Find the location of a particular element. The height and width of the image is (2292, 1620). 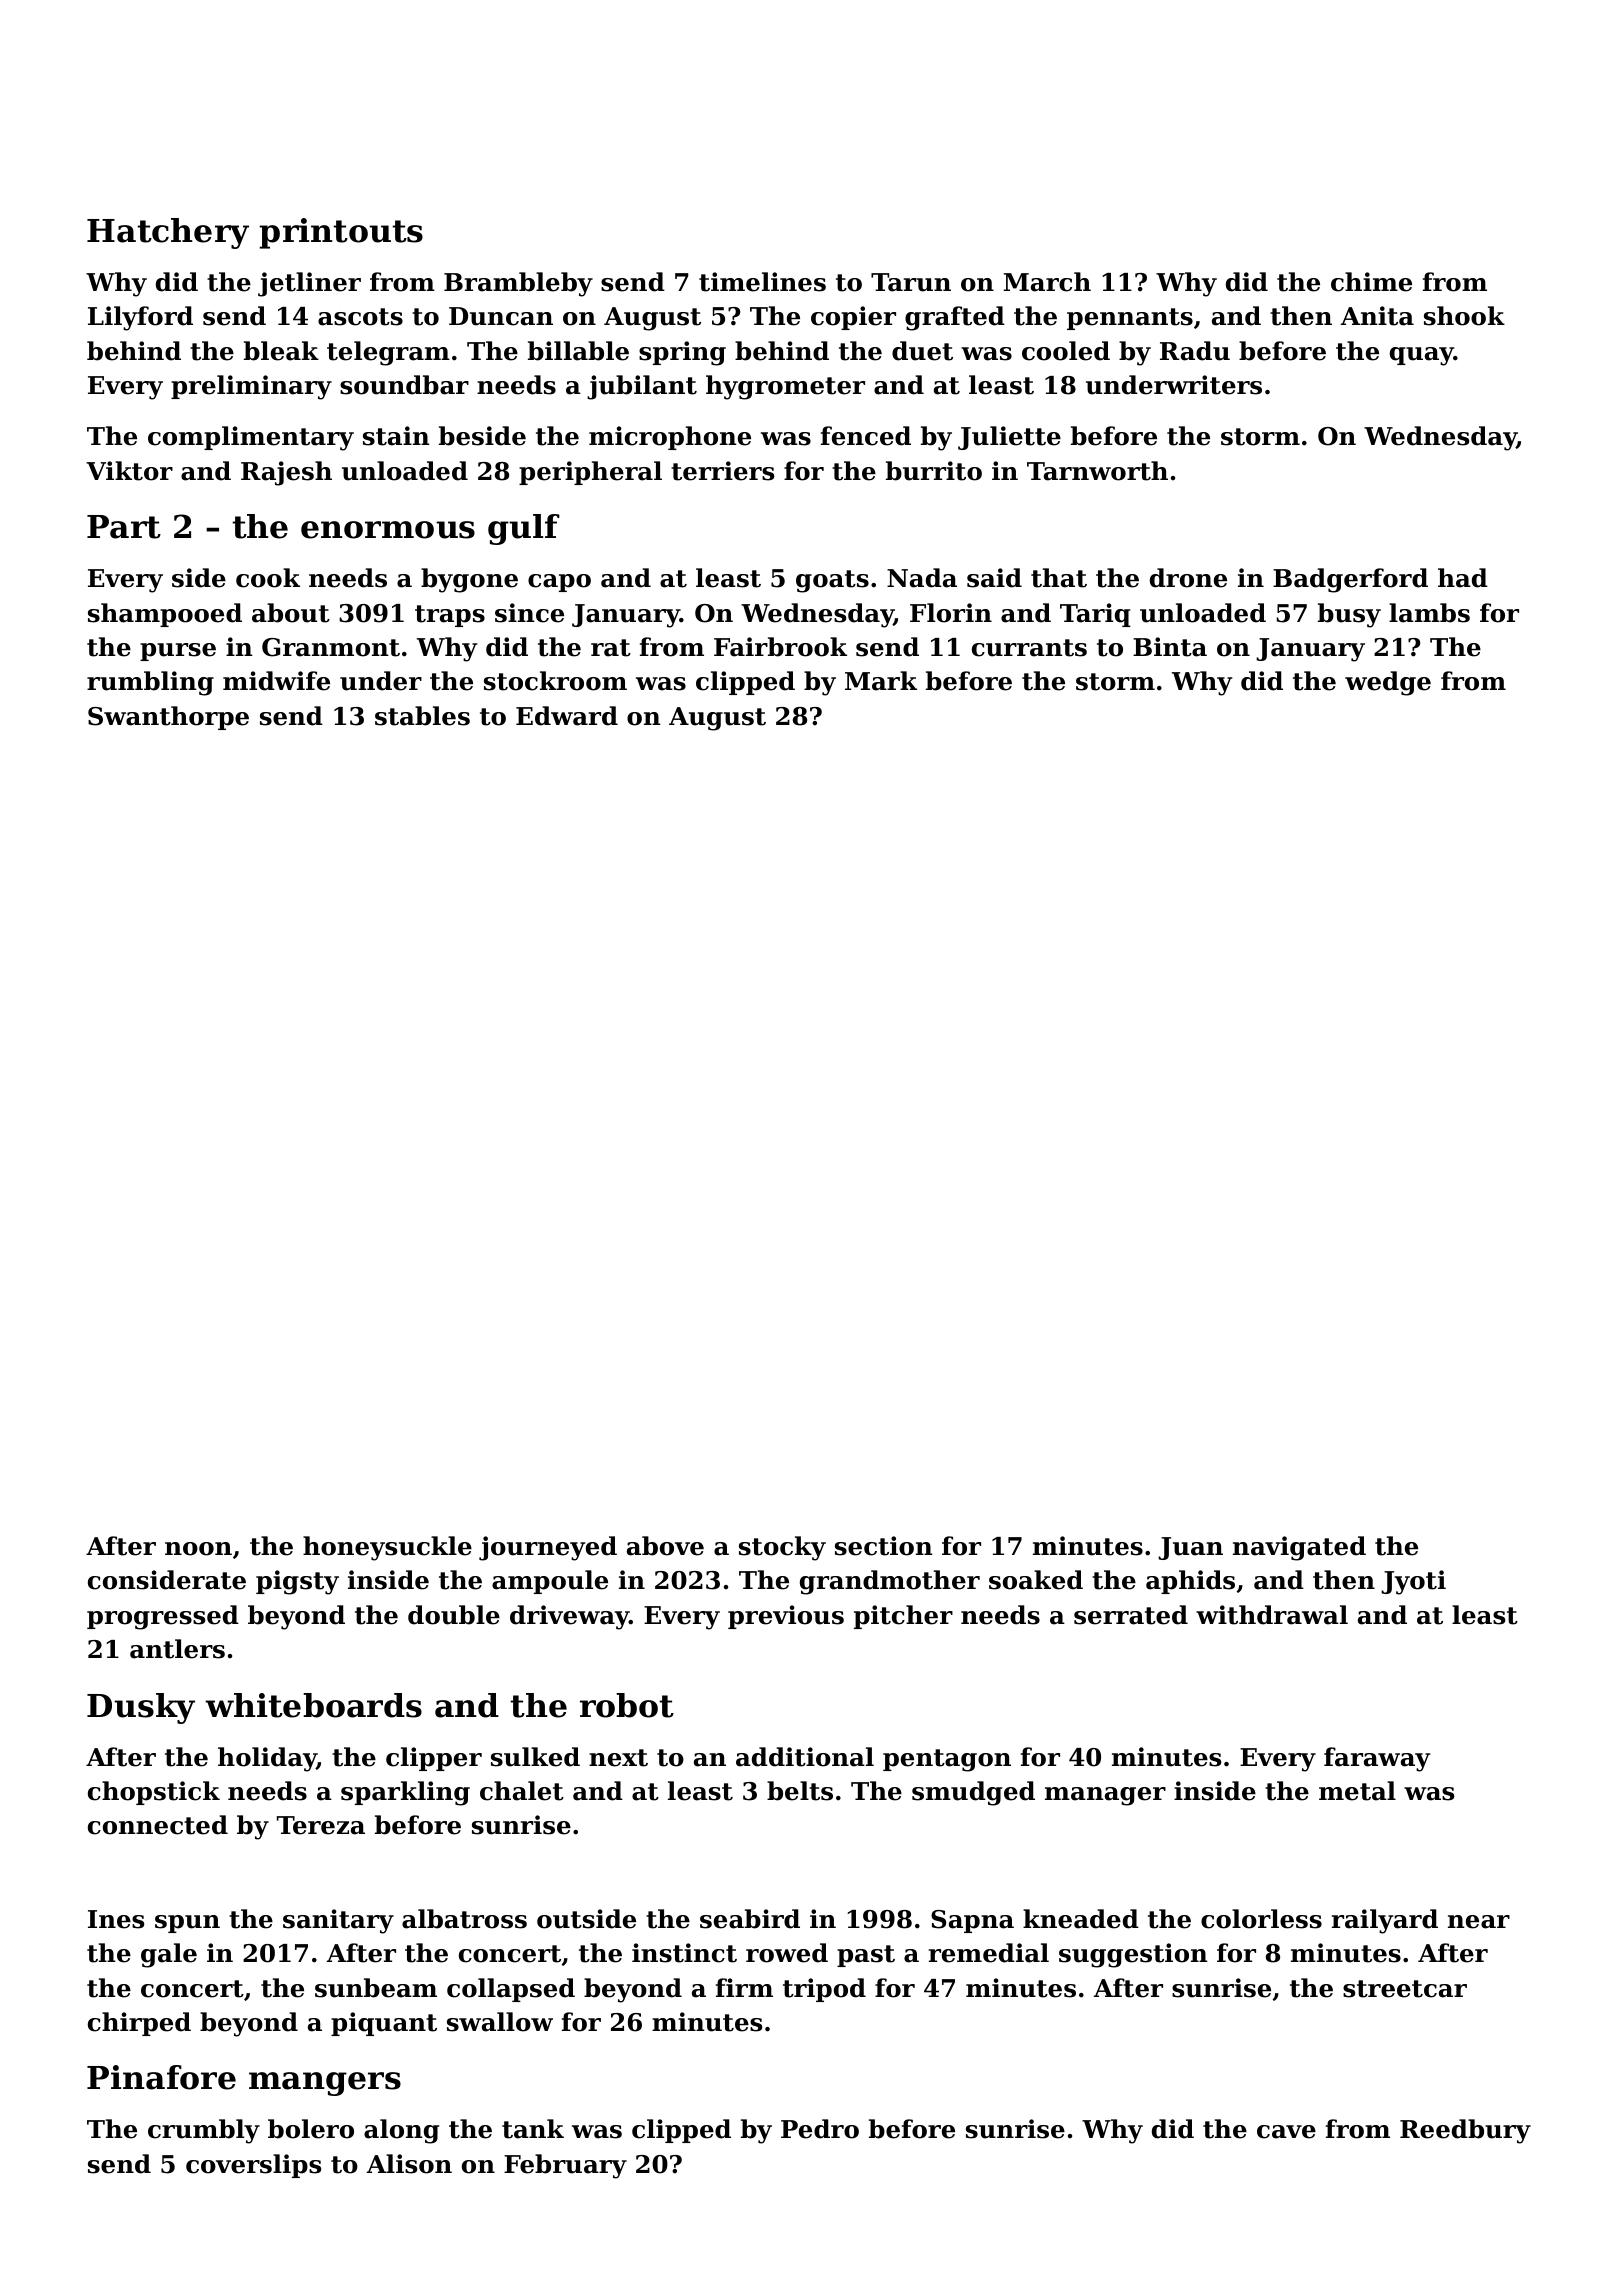

journeyed is located at coordinates (548, 1548).
